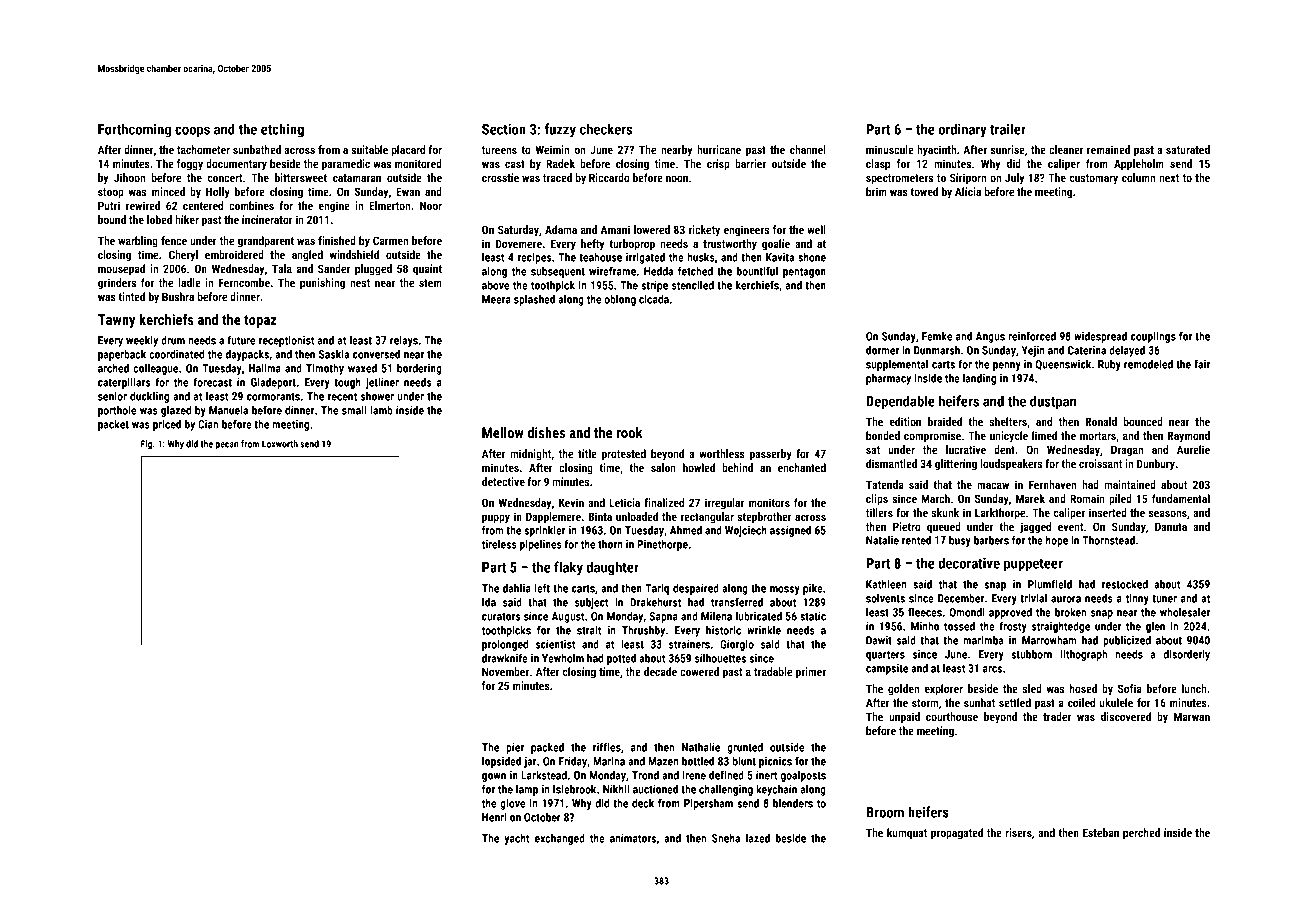 This page has height=924, width=1308. Describe the element at coordinates (937, 350) in the page. I see `Dunmarsh` at that location.
